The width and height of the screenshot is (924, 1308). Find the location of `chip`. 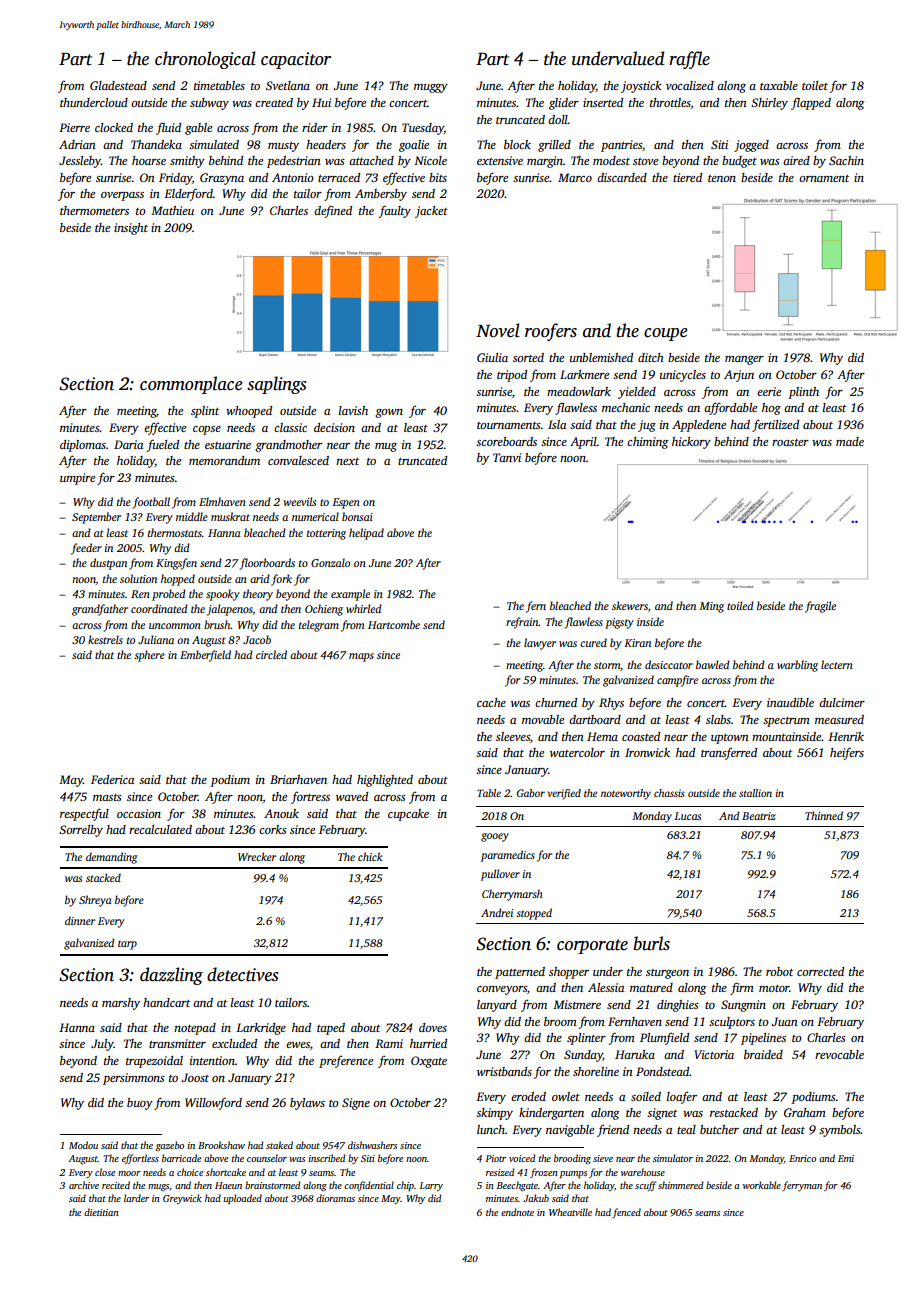

chip is located at coordinates (405, 1186).
